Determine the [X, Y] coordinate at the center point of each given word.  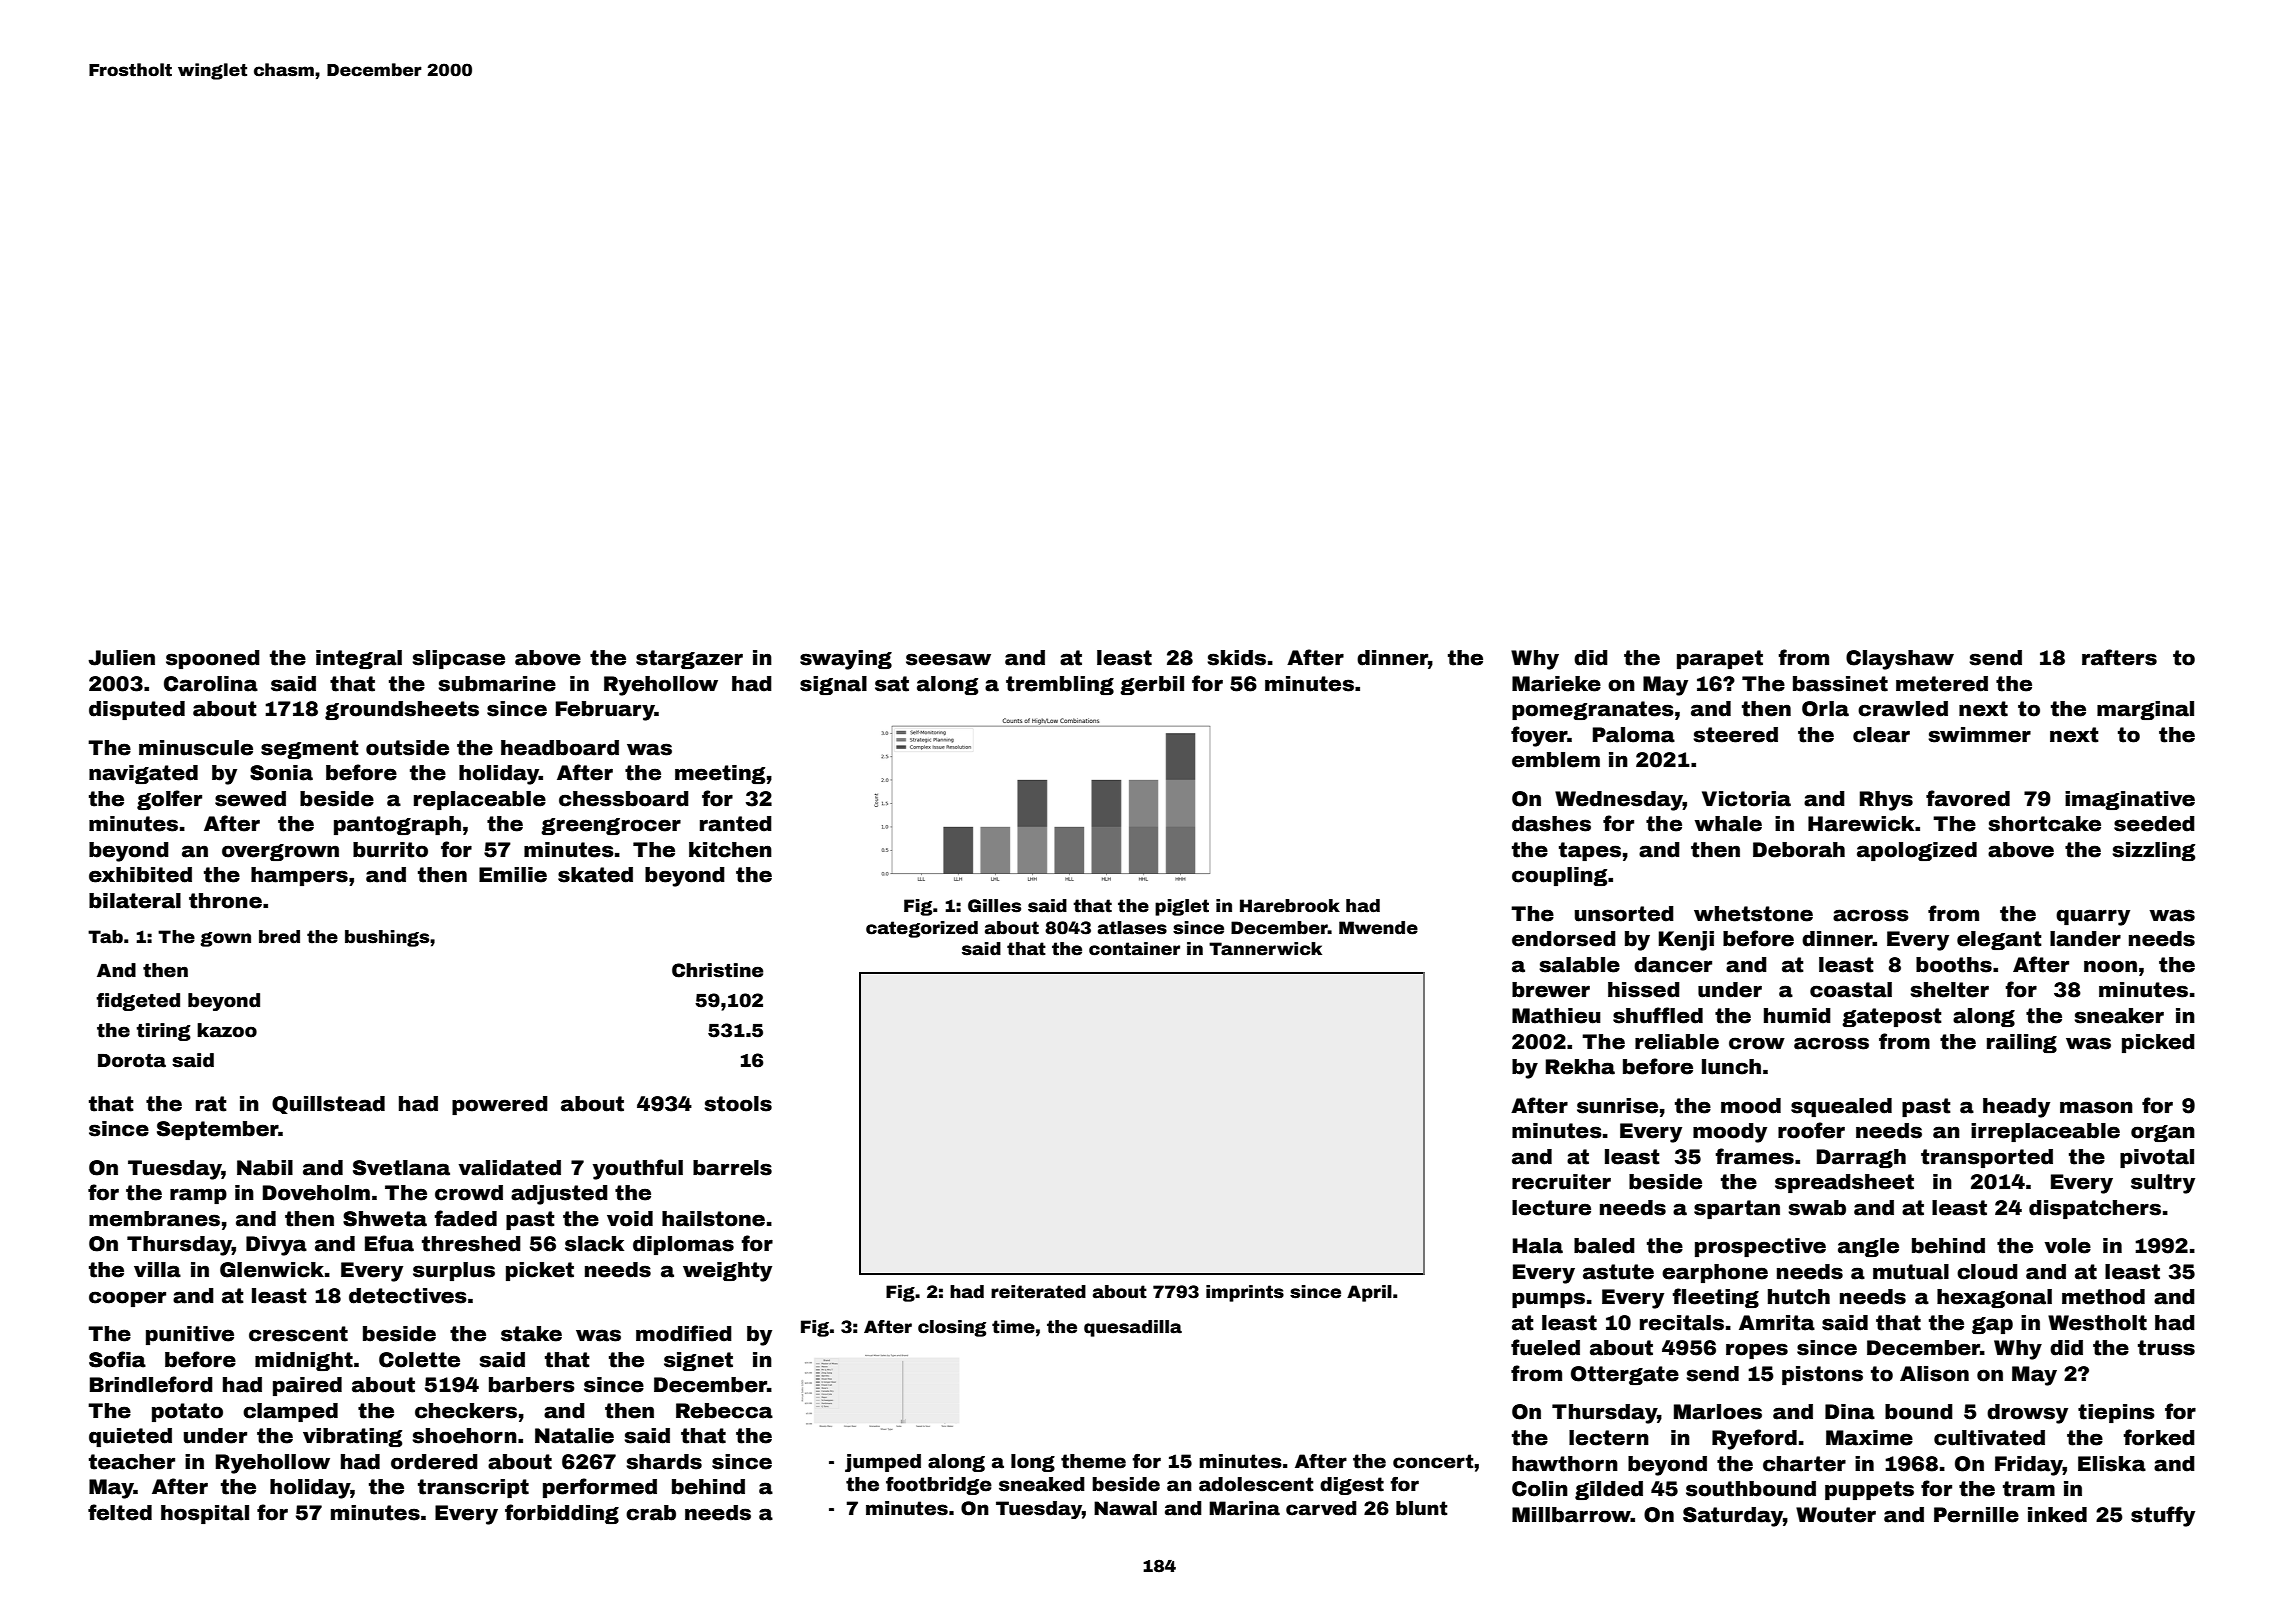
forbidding [562, 1514]
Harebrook [1290, 906]
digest [1352, 1486]
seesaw [948, 659]
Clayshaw [1900, 660]
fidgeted [138, 1002]
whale [1728, 824]
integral [359, 659]
